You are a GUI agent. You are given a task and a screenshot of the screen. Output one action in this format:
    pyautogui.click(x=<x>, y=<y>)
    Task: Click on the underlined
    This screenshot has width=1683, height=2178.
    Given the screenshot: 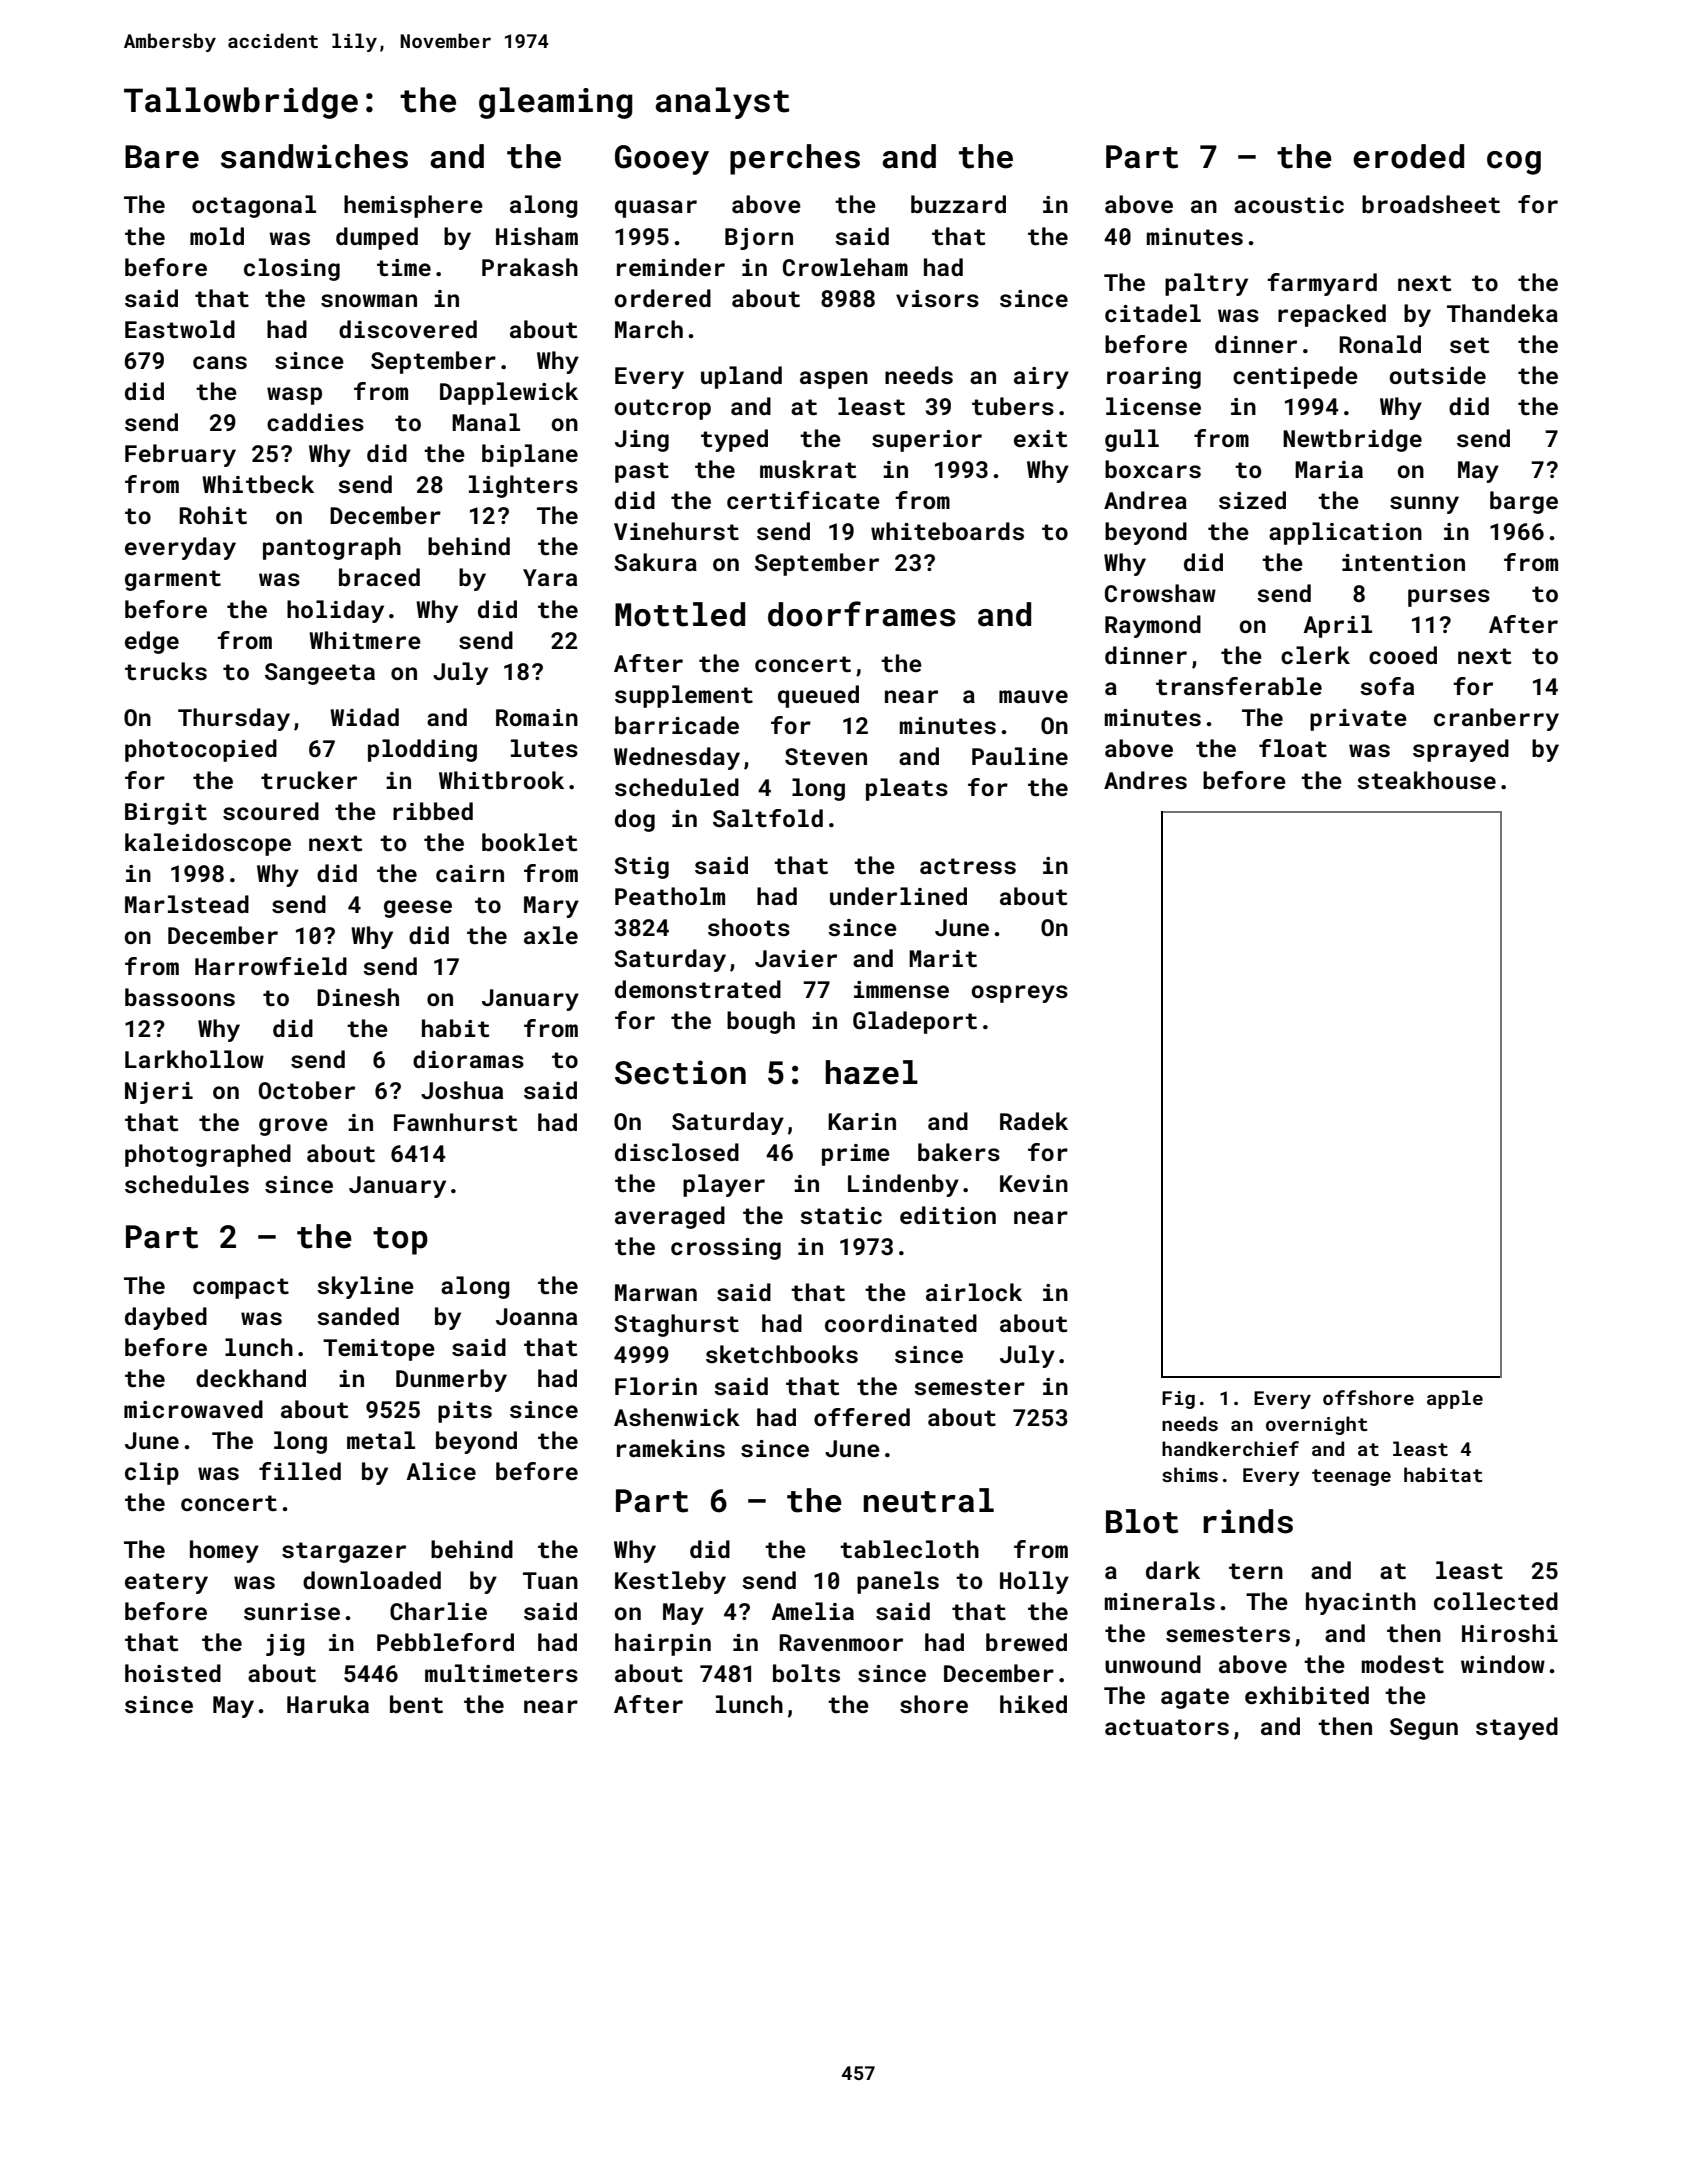 What is the action you would take?
    pyautogui.click(x=898, y=896)
